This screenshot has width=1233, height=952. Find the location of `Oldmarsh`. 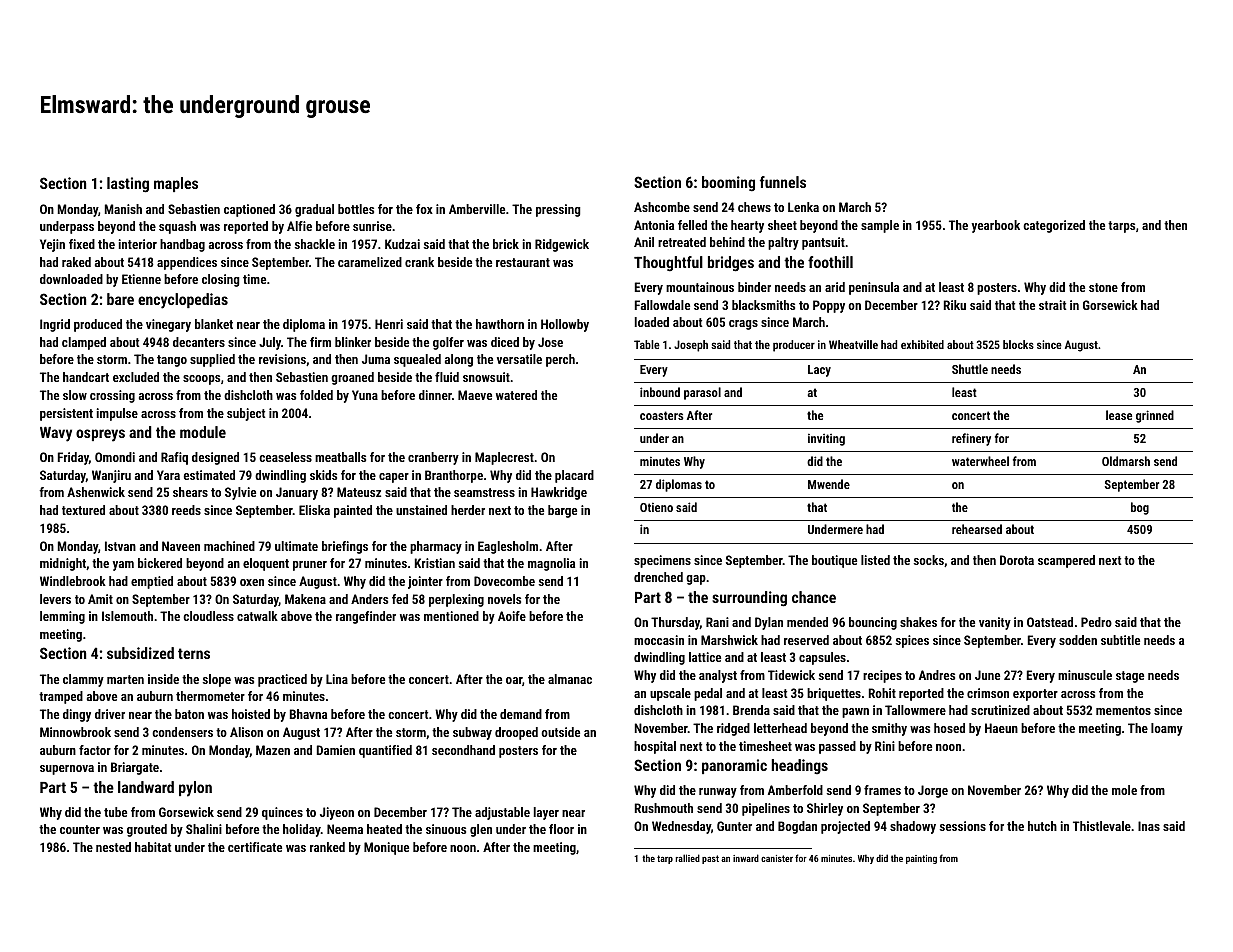

Oldmarsh is located at coordinates (1126, 461).
